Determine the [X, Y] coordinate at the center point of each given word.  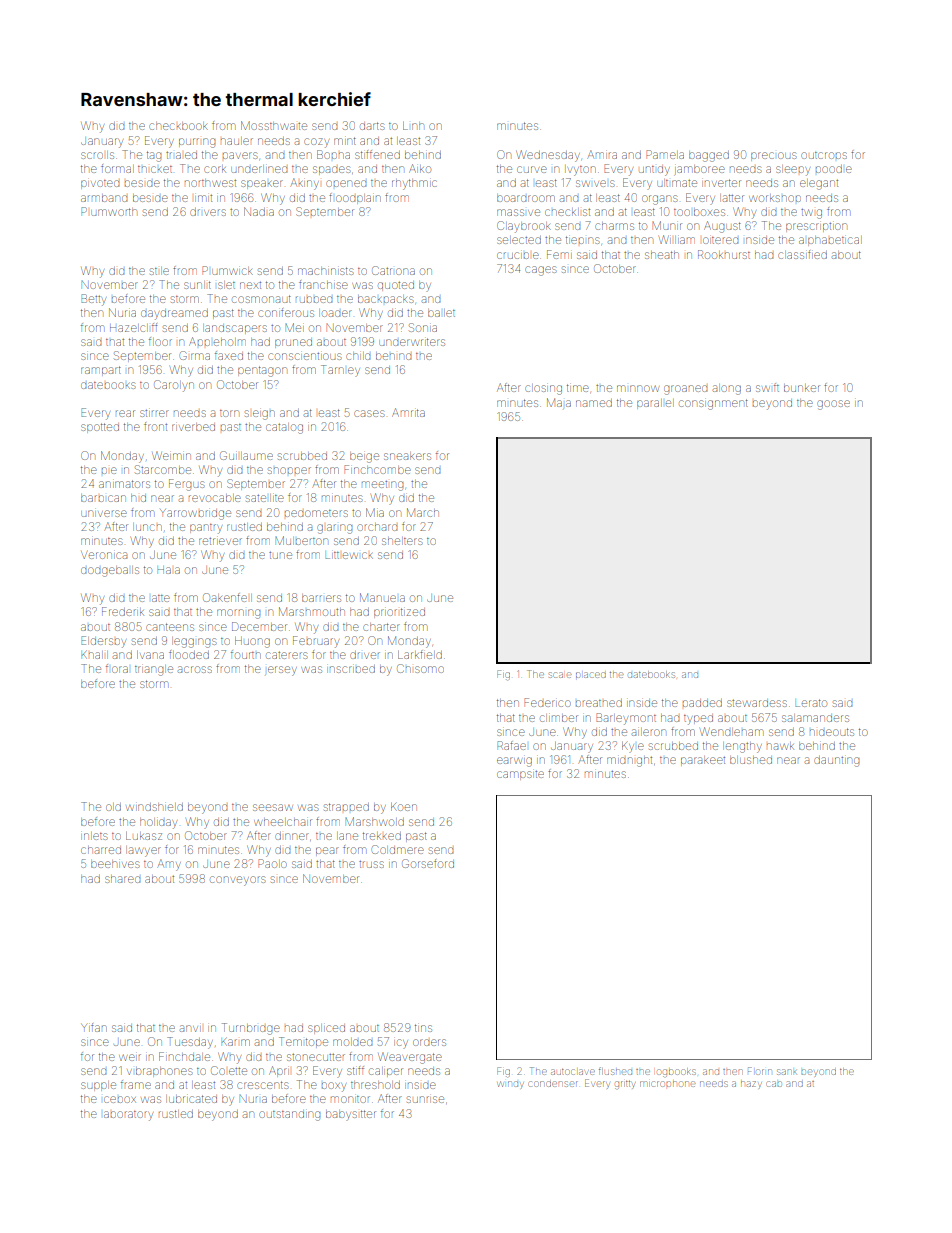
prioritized [399, 613]
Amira [602, 154]
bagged [709, 156]
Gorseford [428, 863]
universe [104, 513]
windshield [154, 807]
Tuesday [190, 1043]
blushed [751, 760]
